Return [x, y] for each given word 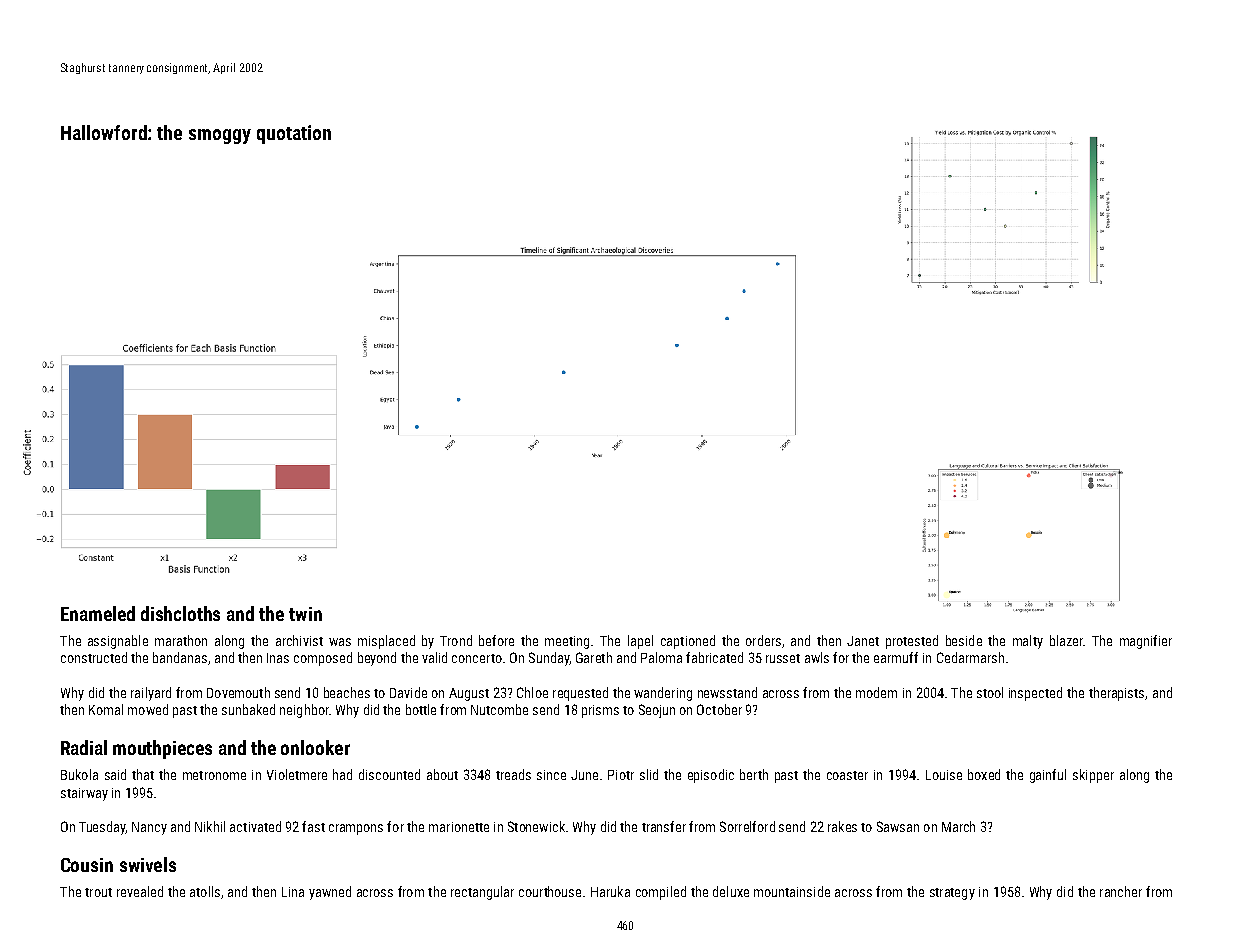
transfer [664, 826]
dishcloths [180, 613]
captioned [688, 642]
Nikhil [210, 826]
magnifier [1146, 642]
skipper [1093, 776]
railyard [151, 694]
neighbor [304, 711]
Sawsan [898, 826]
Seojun [657, 711]
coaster [847, 775]
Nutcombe [499, 709]
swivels [148, 864]
